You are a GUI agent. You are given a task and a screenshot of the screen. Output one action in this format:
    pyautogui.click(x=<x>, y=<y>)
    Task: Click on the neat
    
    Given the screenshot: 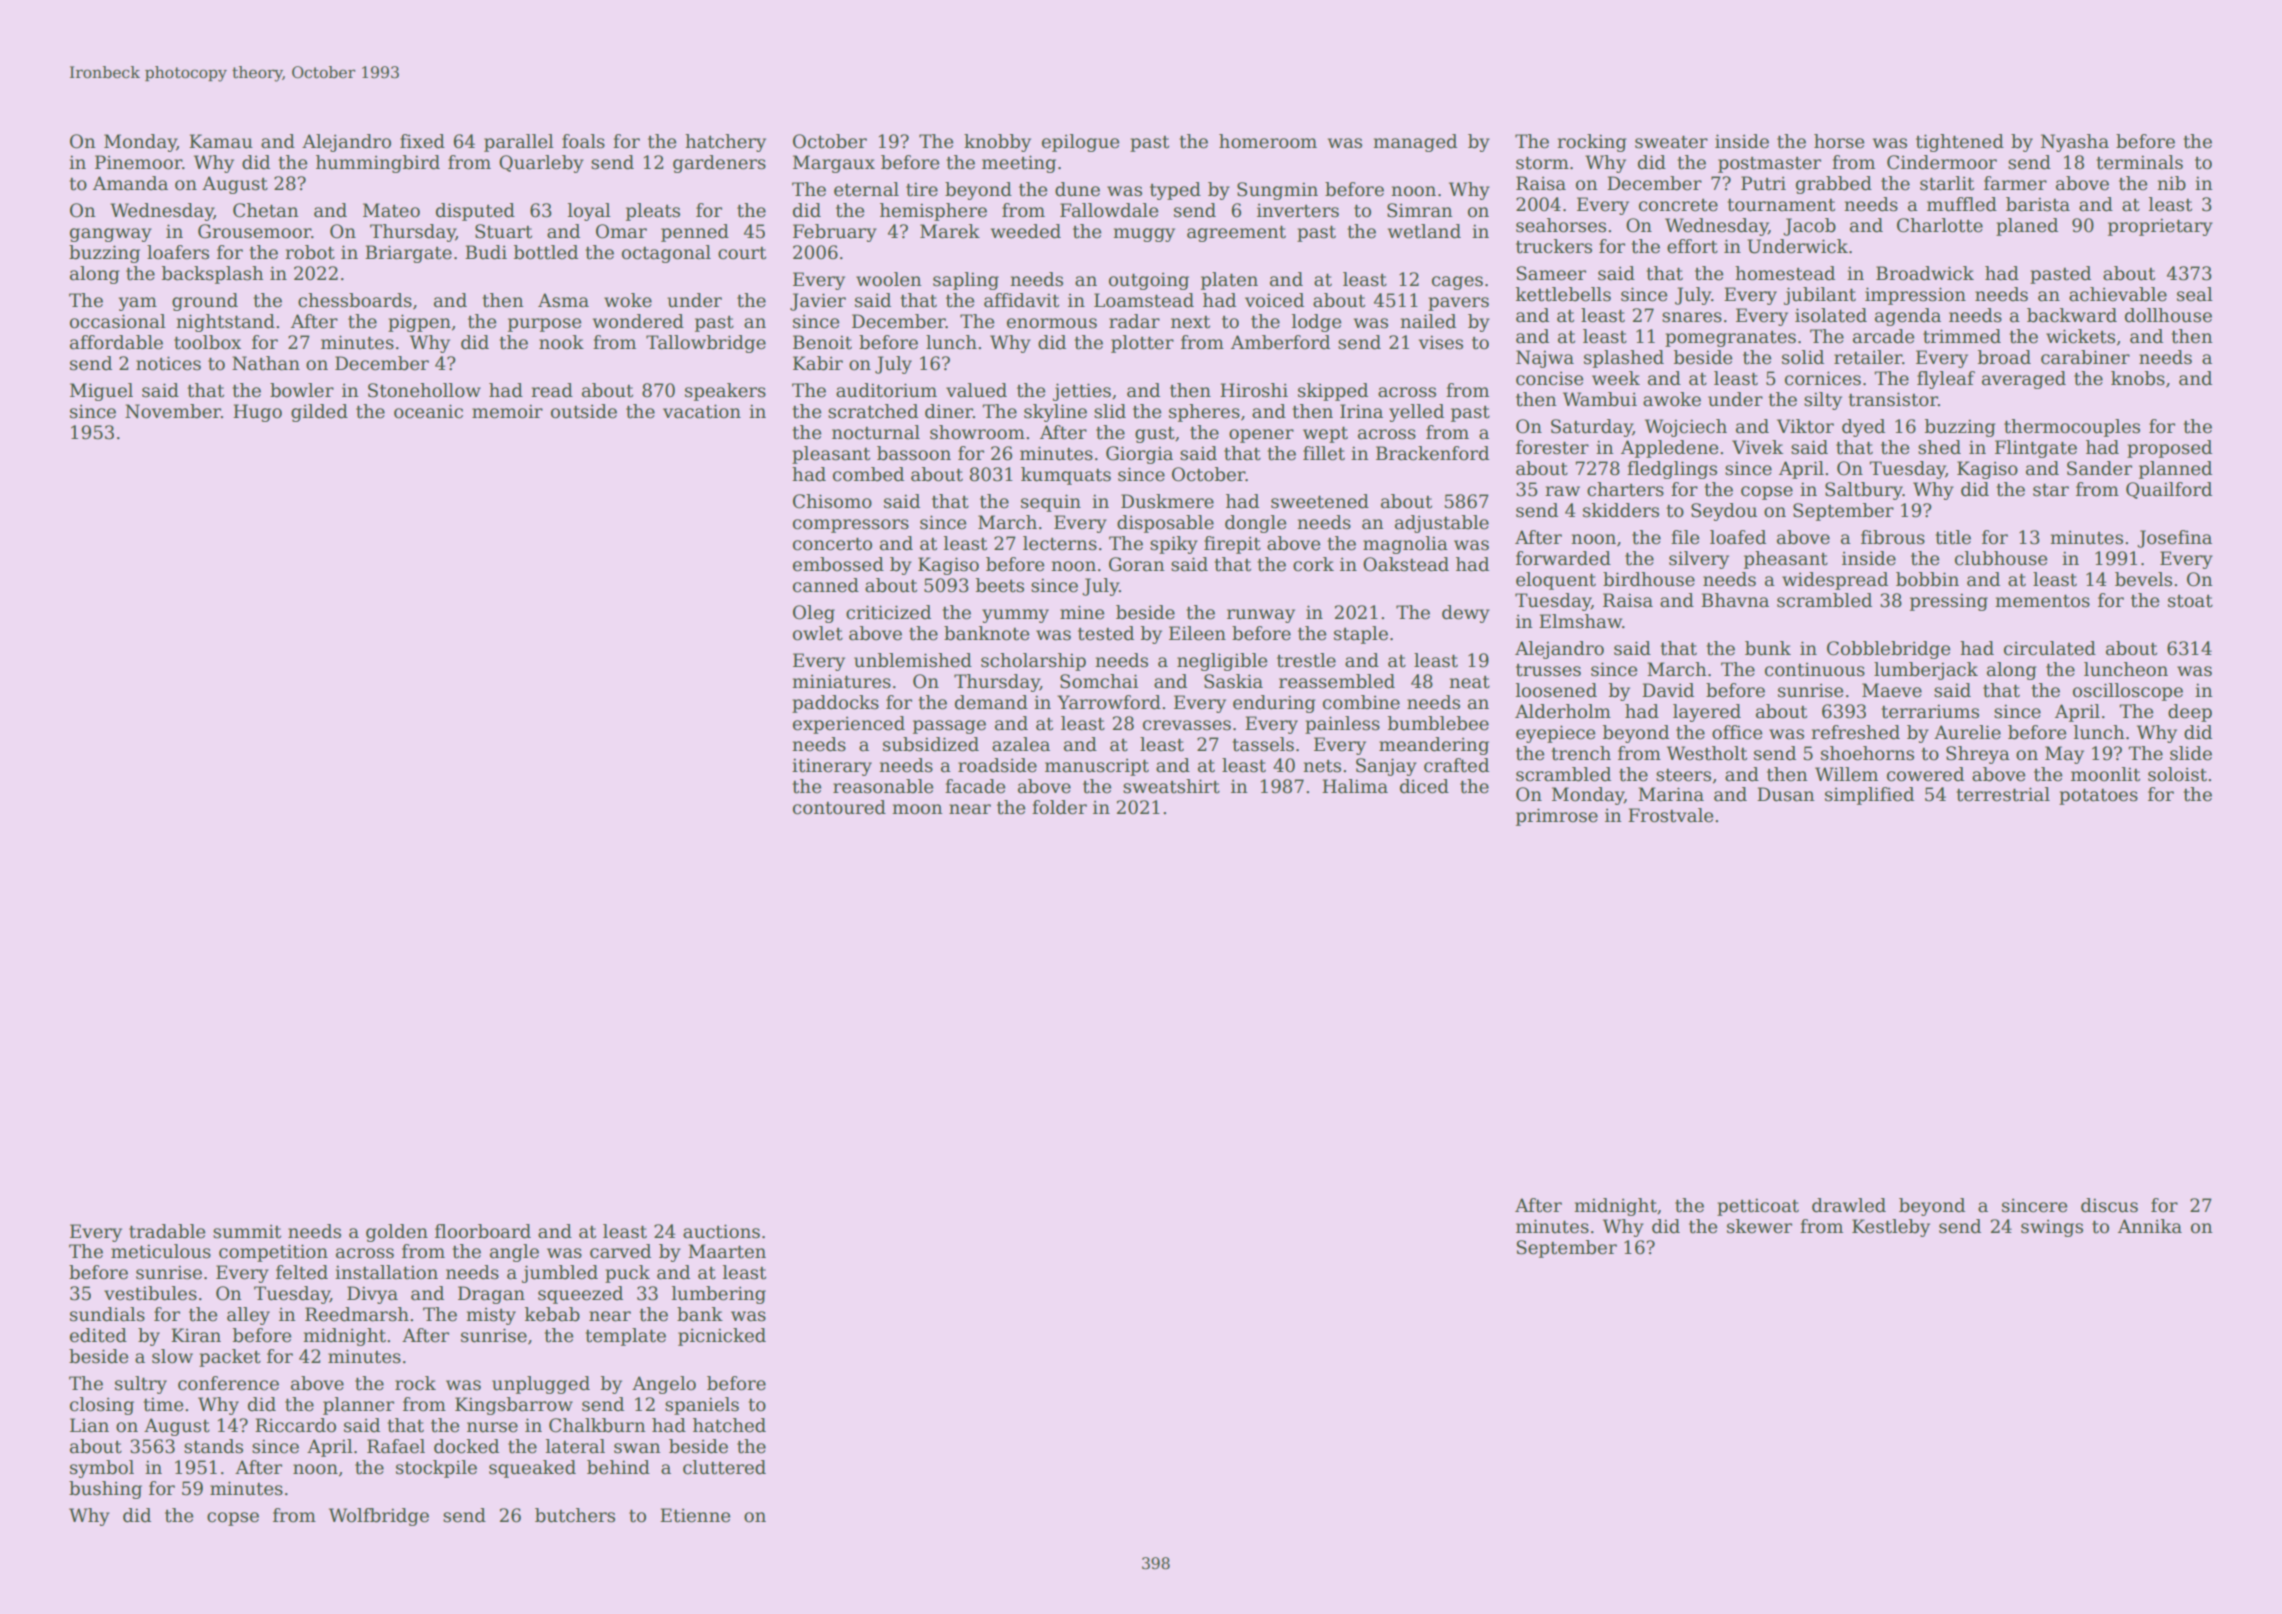 What is the action you would take?
    pyautogui.click(x=1469, y=682)
